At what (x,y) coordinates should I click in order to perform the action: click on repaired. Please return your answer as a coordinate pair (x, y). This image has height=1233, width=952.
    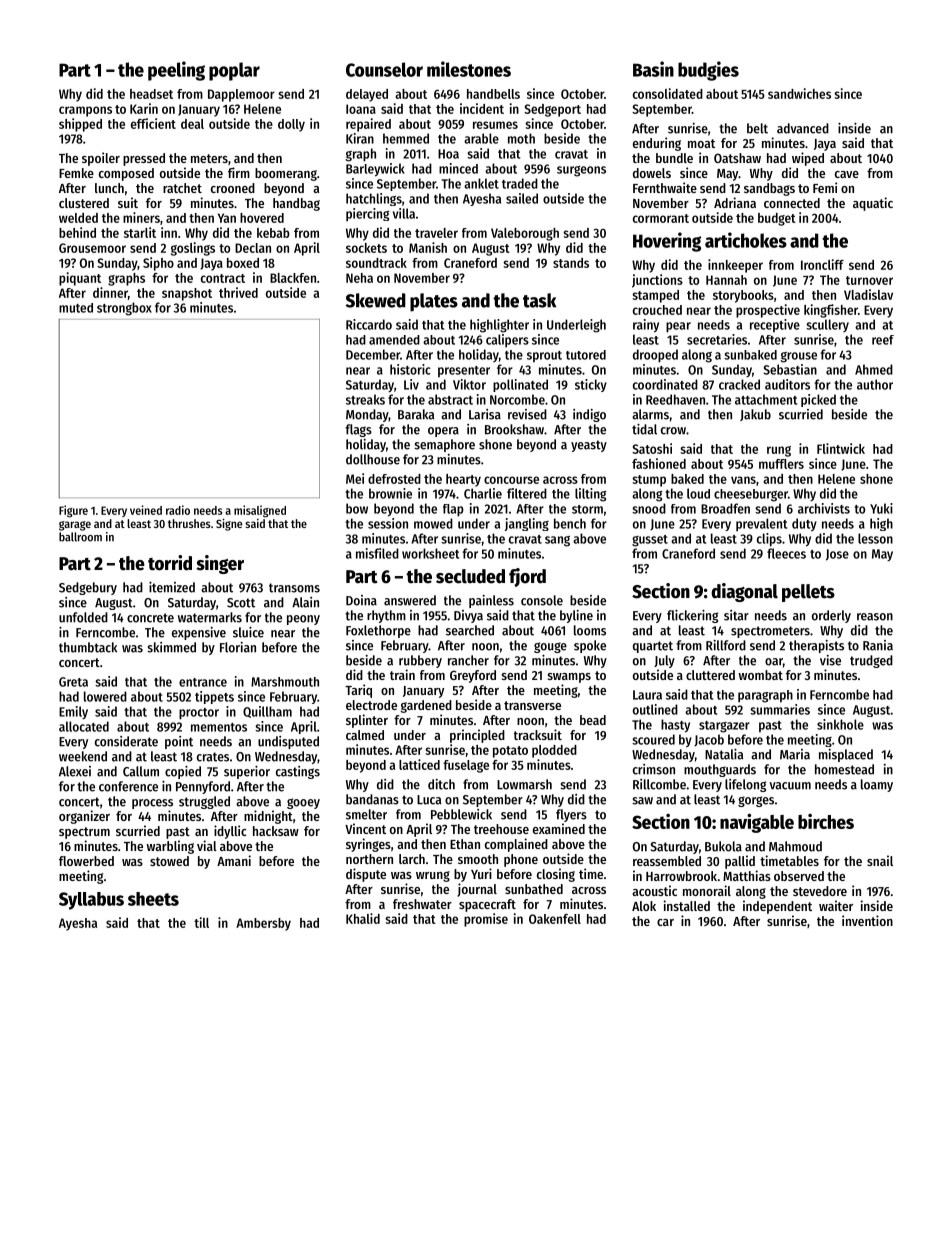
    Looking at the image, I should click on (368, 125).
